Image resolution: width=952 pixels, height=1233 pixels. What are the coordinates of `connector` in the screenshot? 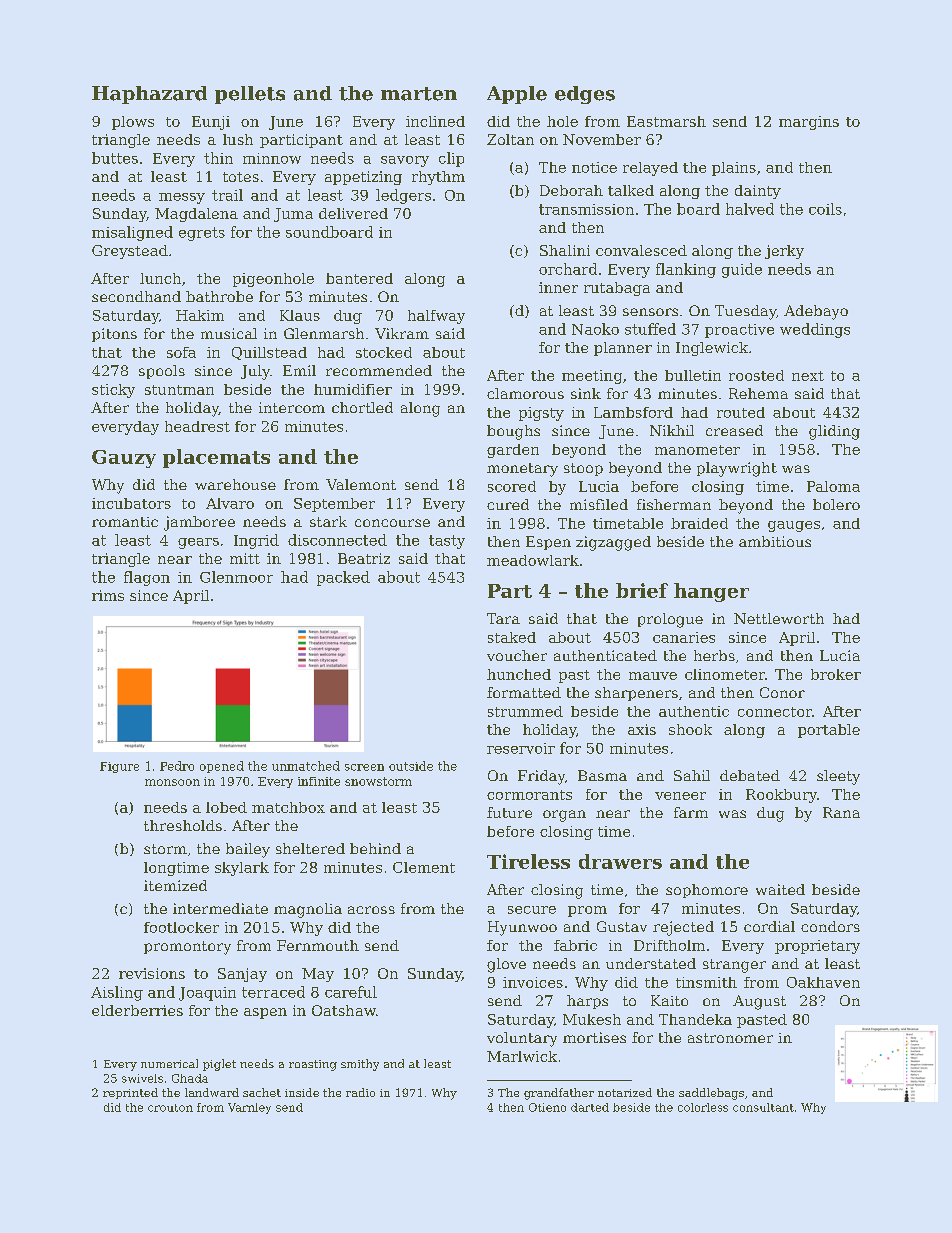 It's located at (775, 712).
